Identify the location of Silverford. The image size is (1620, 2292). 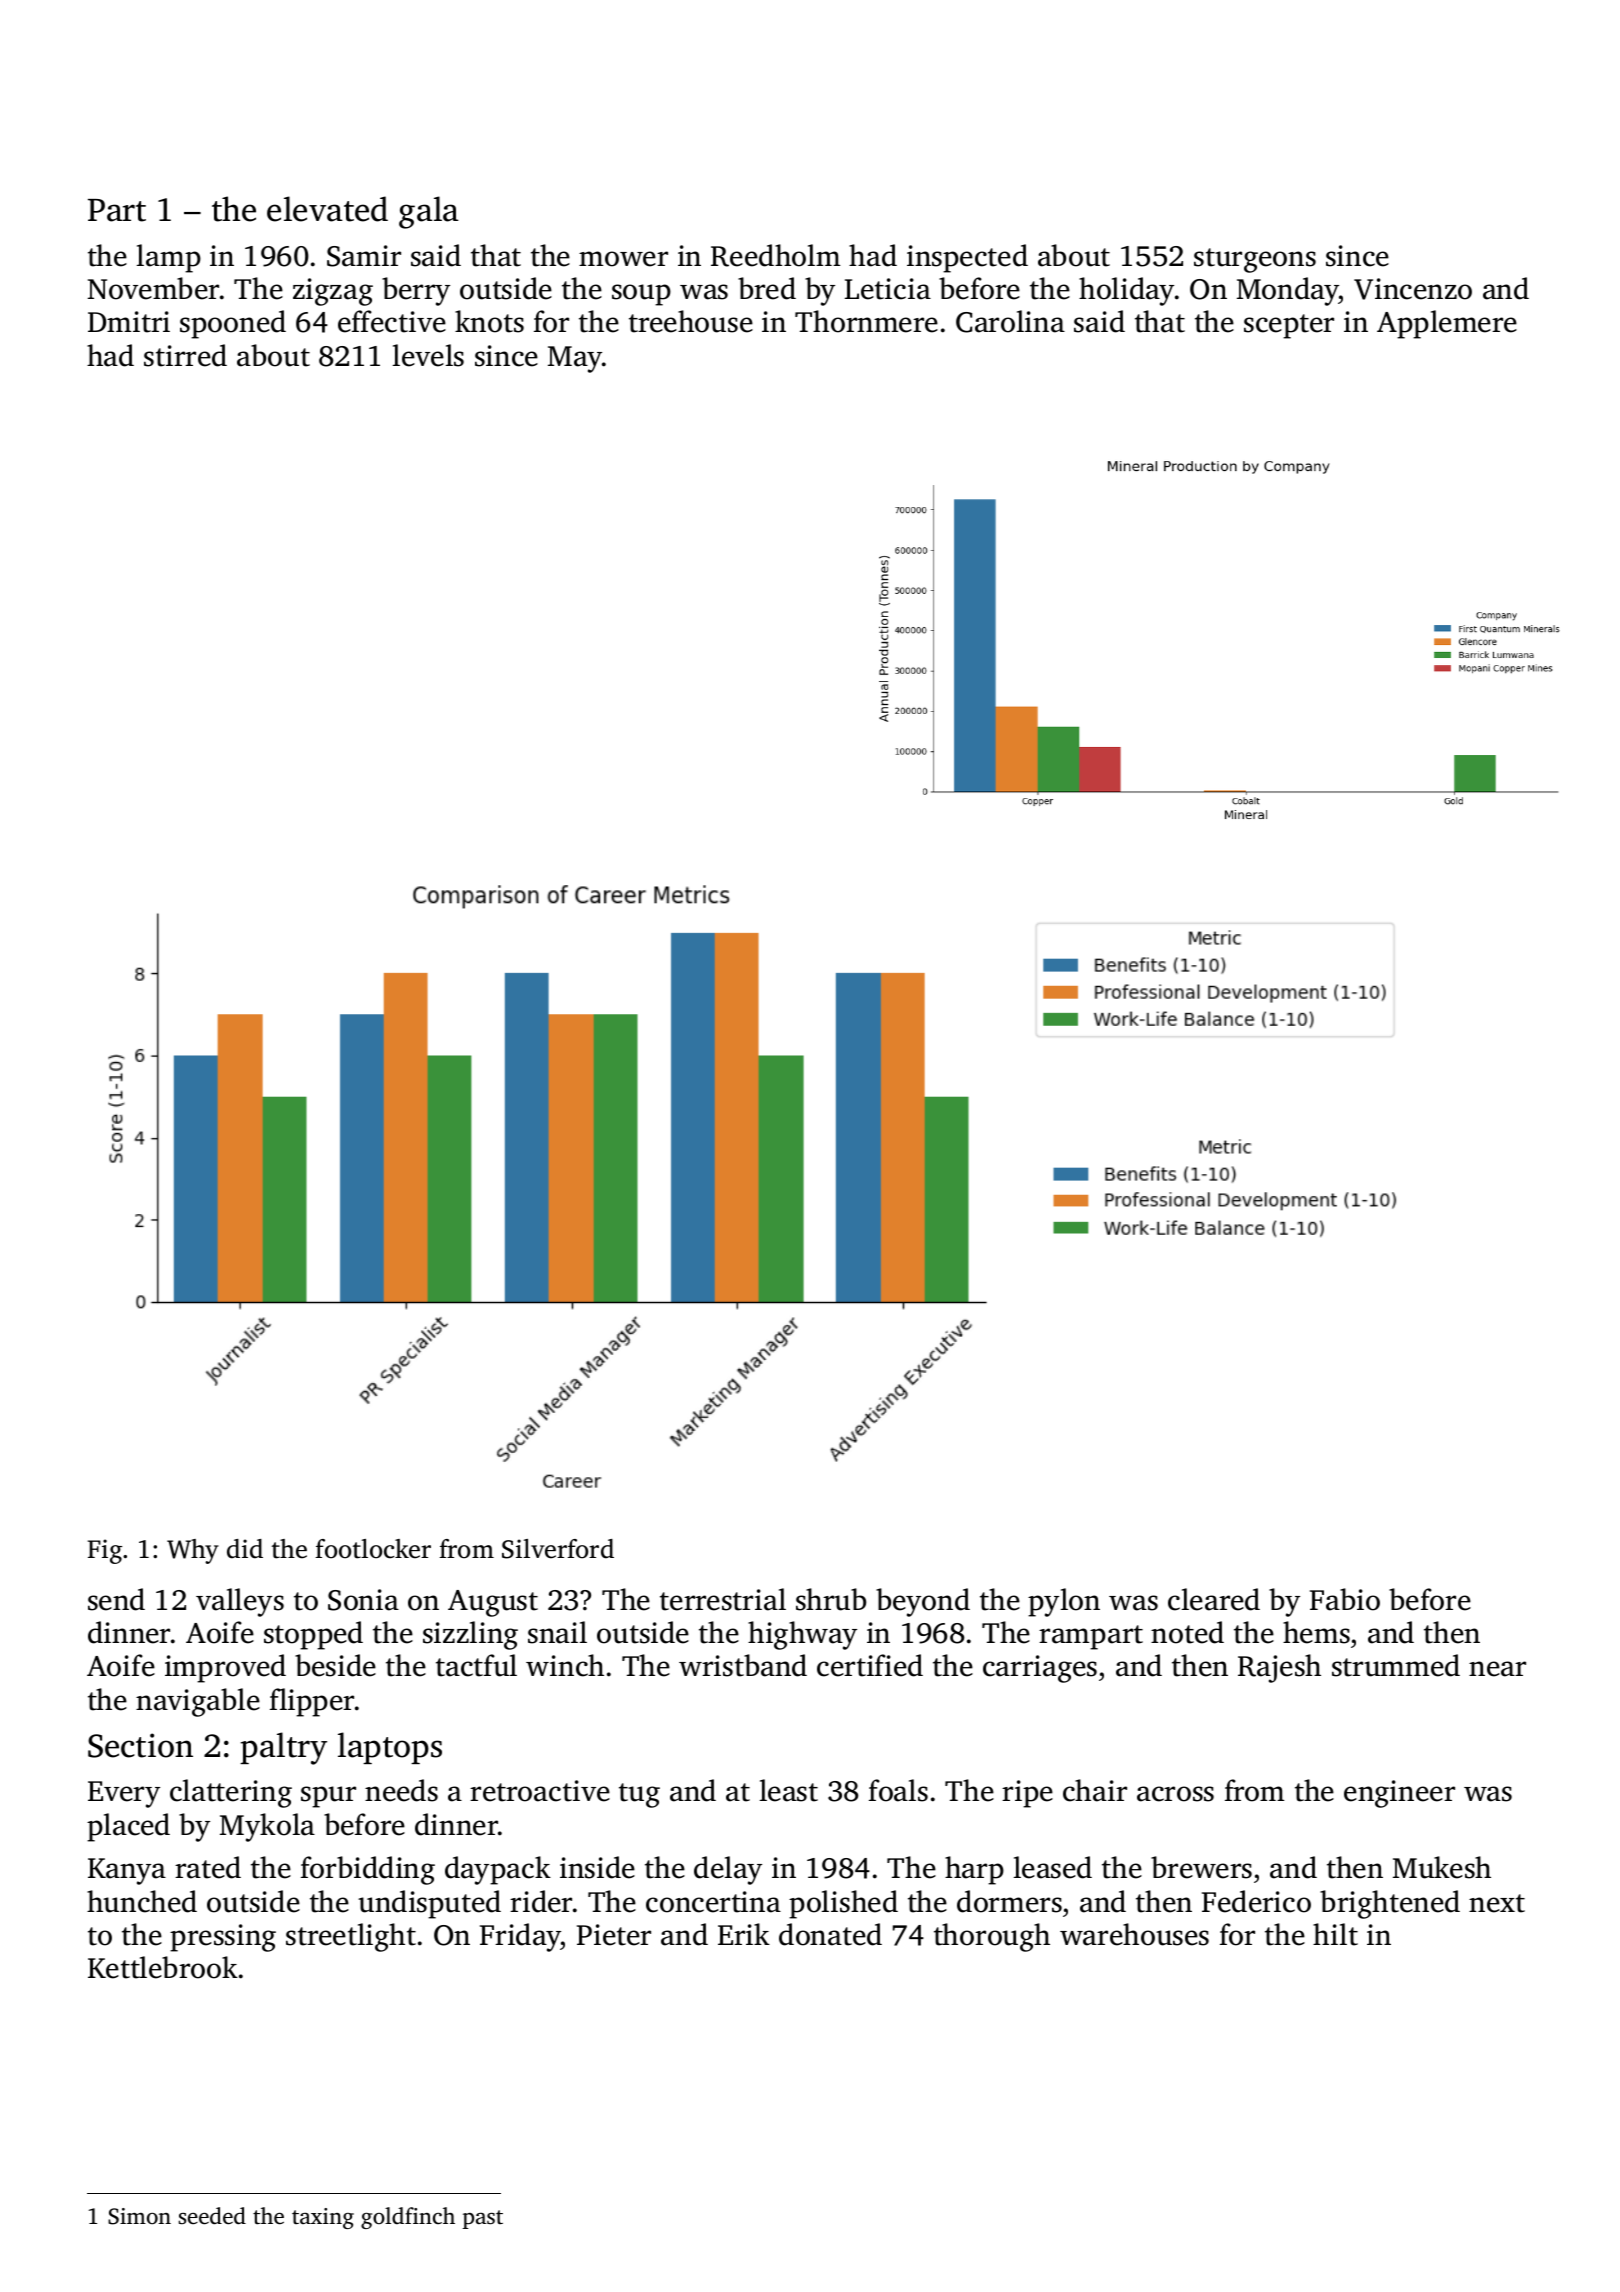
(558, 1549).
